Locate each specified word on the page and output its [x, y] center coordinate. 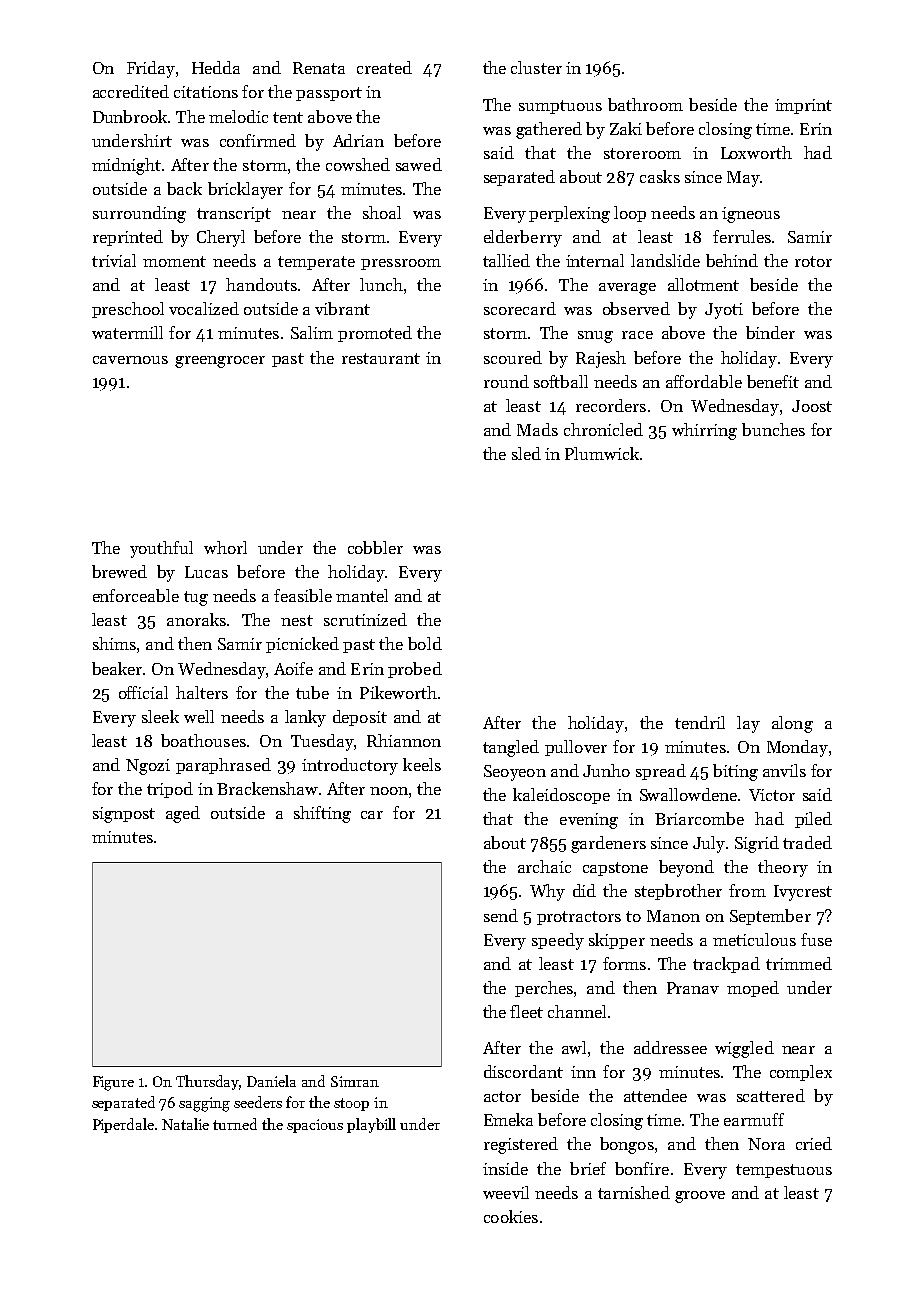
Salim [312, 332]
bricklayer [245, 190]
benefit [773, 381]
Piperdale [123, 1125]
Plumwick [602, 453]
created [384, 67]
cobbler [375, 547]
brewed [119, 571]
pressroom [401, 264]
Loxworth [756, 152]
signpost [124, 815]
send [501, 915]
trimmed [799, 963]
